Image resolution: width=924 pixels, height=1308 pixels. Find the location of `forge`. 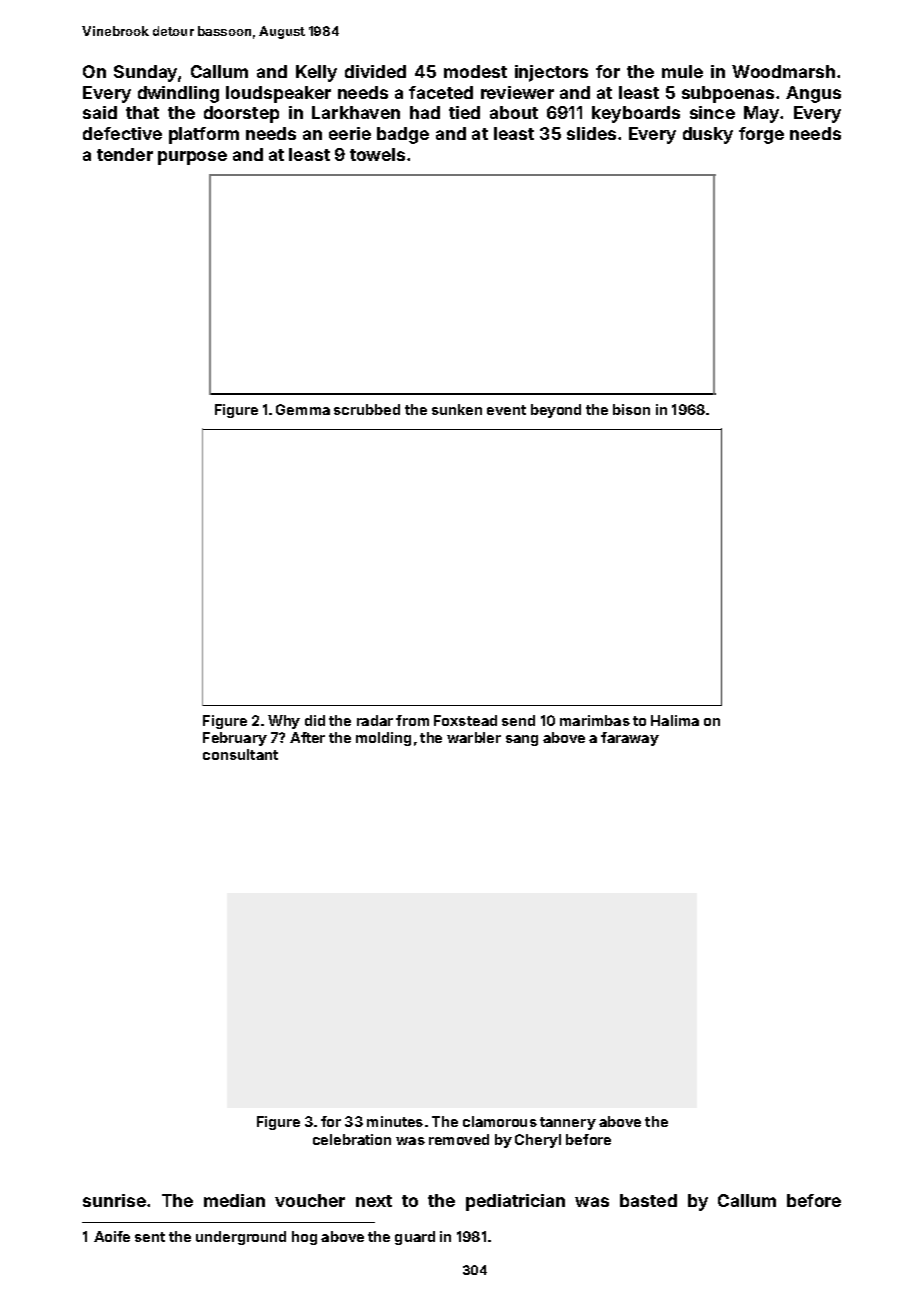

forge is located at coordinates (761, 135).
